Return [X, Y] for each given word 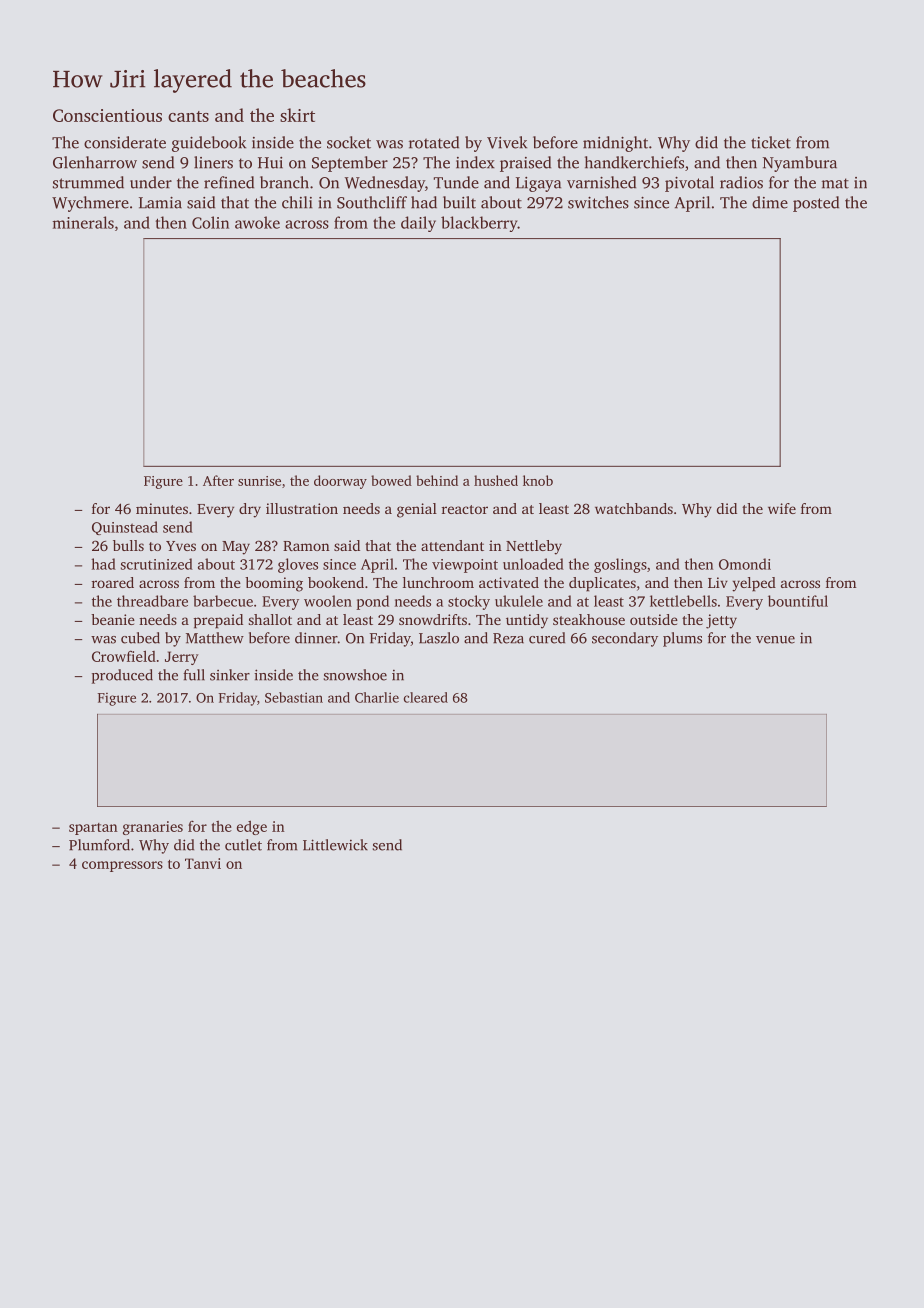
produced [122, 676]
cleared [426, 697]
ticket [771, 142]
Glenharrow [95, 162]
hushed [496, 480]
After [218, 480]
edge [252, 827]
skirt [297, 115]
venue [775, 640]
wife [782, 508]
